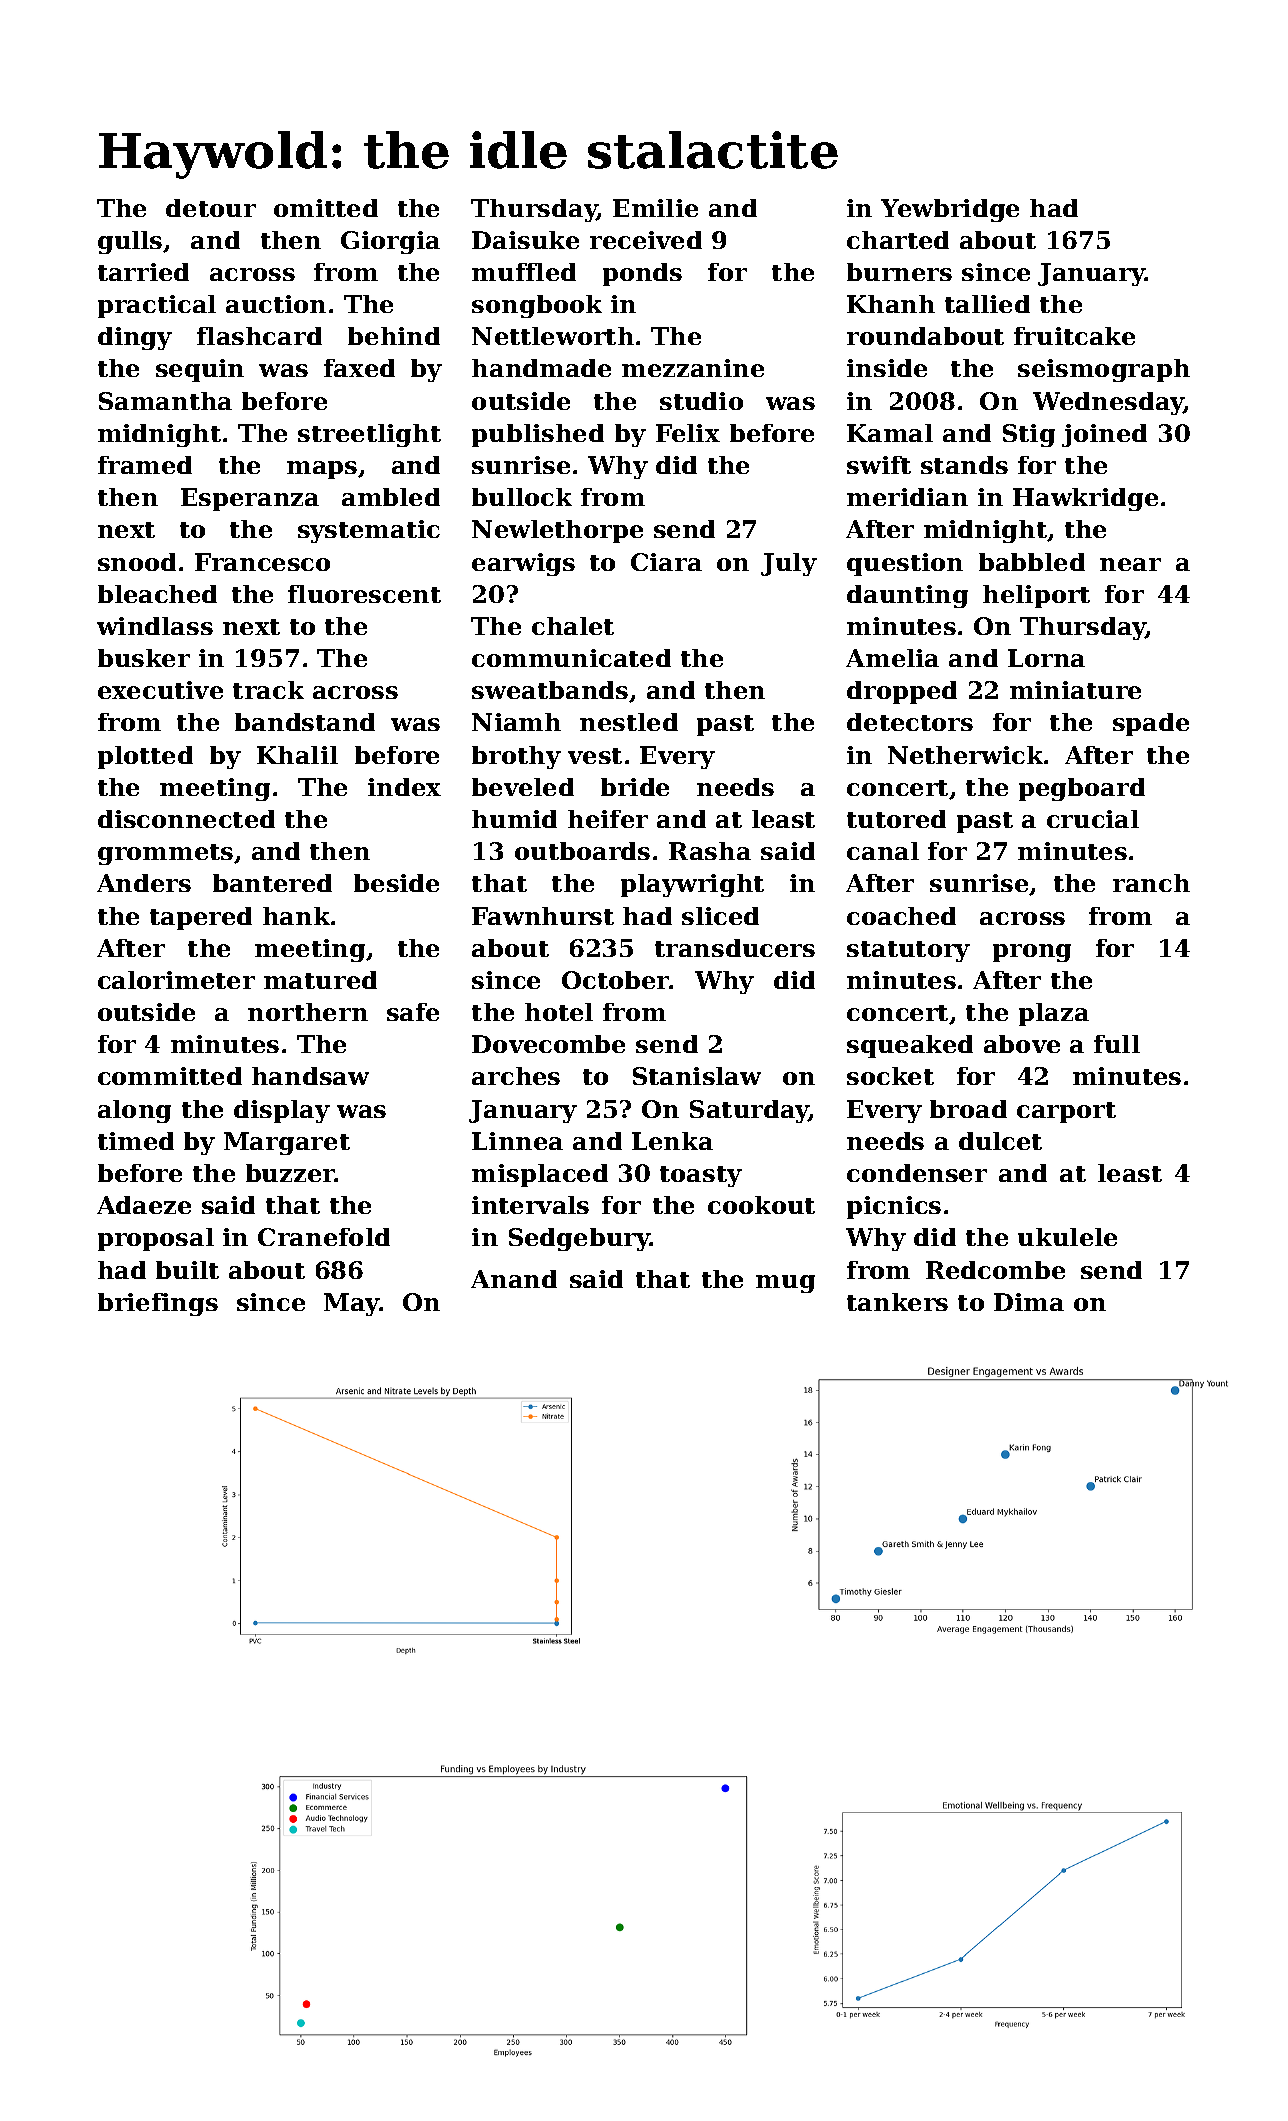 Image resolution: width=1288 pixels, height=2121 pixels. I want to click on pegboard, so click(1082, 789).
